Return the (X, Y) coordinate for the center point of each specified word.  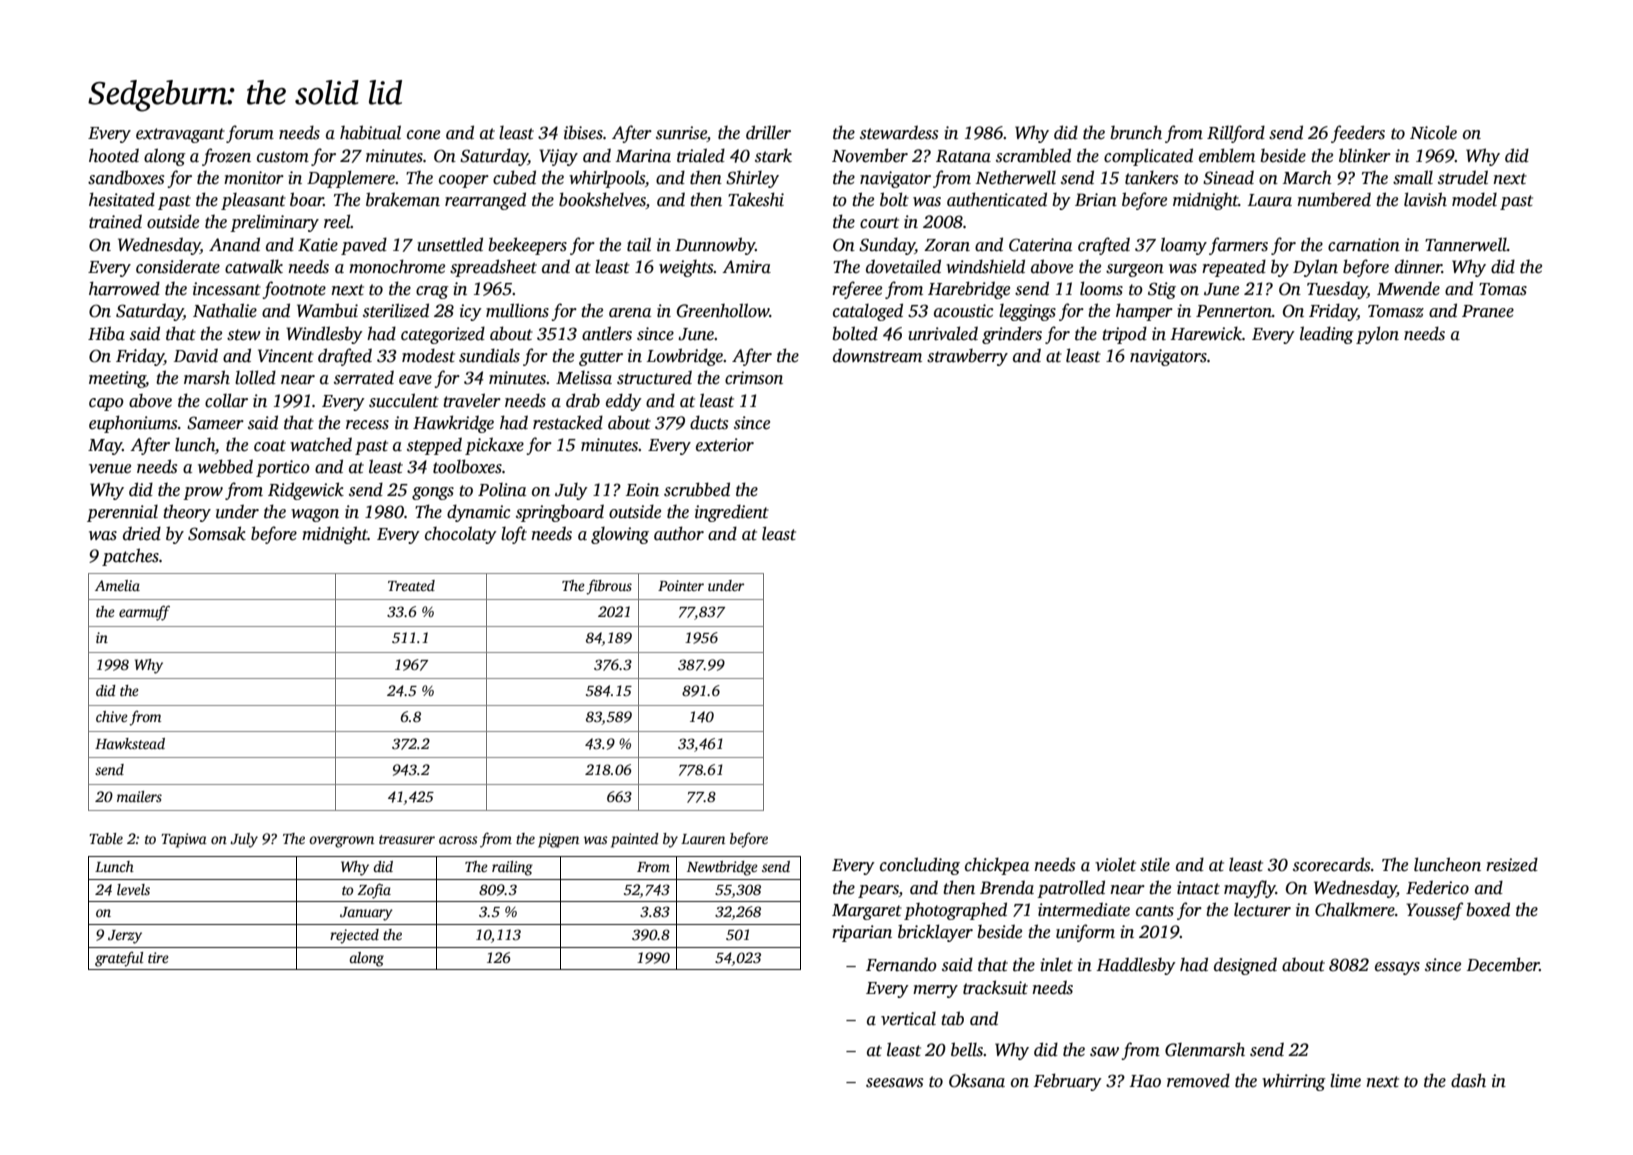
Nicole (1433, 132)
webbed (225, 466)
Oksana (977, 1080)
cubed (514, 177)
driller (768, 132)
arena (630, 313)
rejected (354, 936)
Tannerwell (1466, 244)
